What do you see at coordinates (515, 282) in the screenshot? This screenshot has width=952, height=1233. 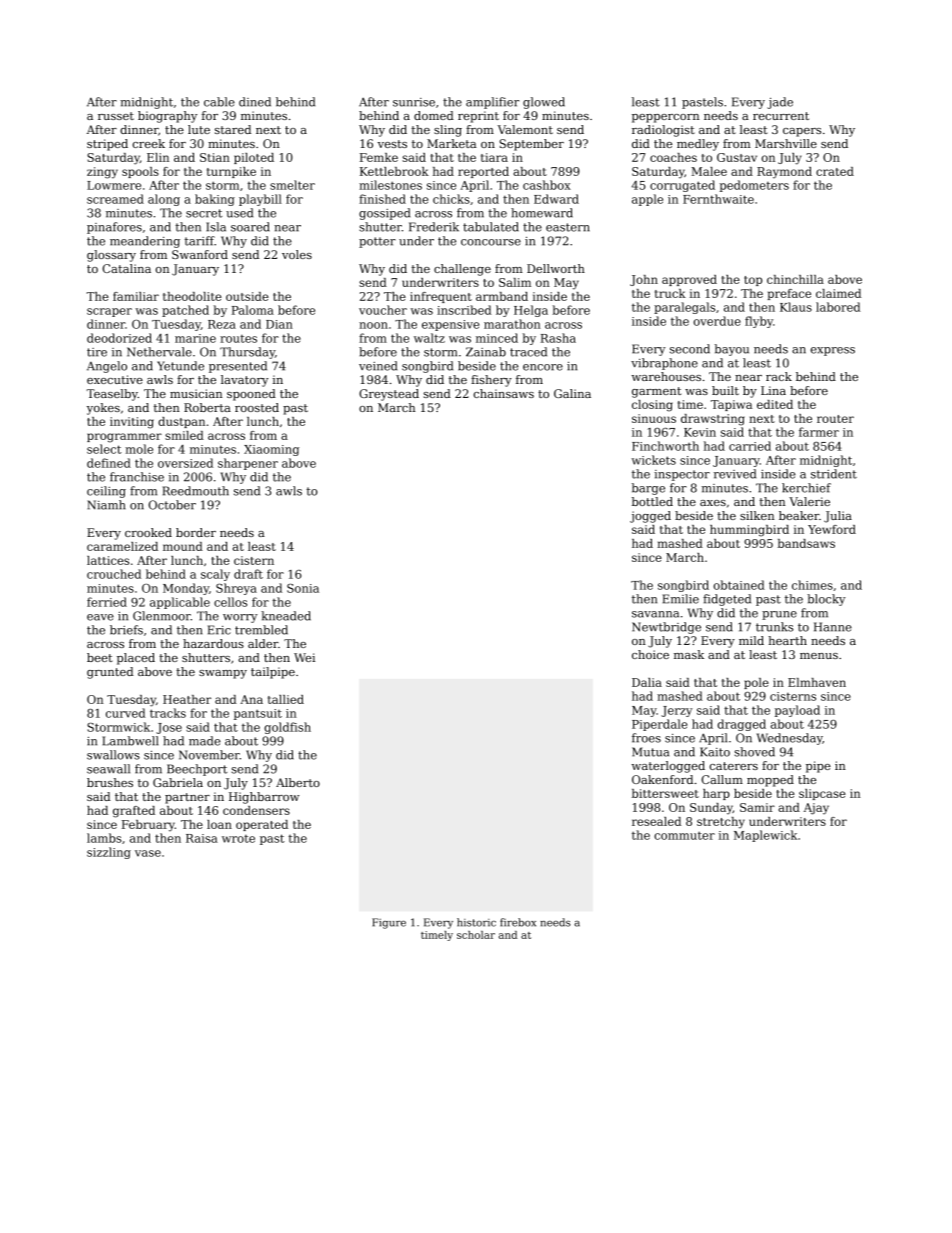 I see `Salim` at bounding box center [515, 282].
